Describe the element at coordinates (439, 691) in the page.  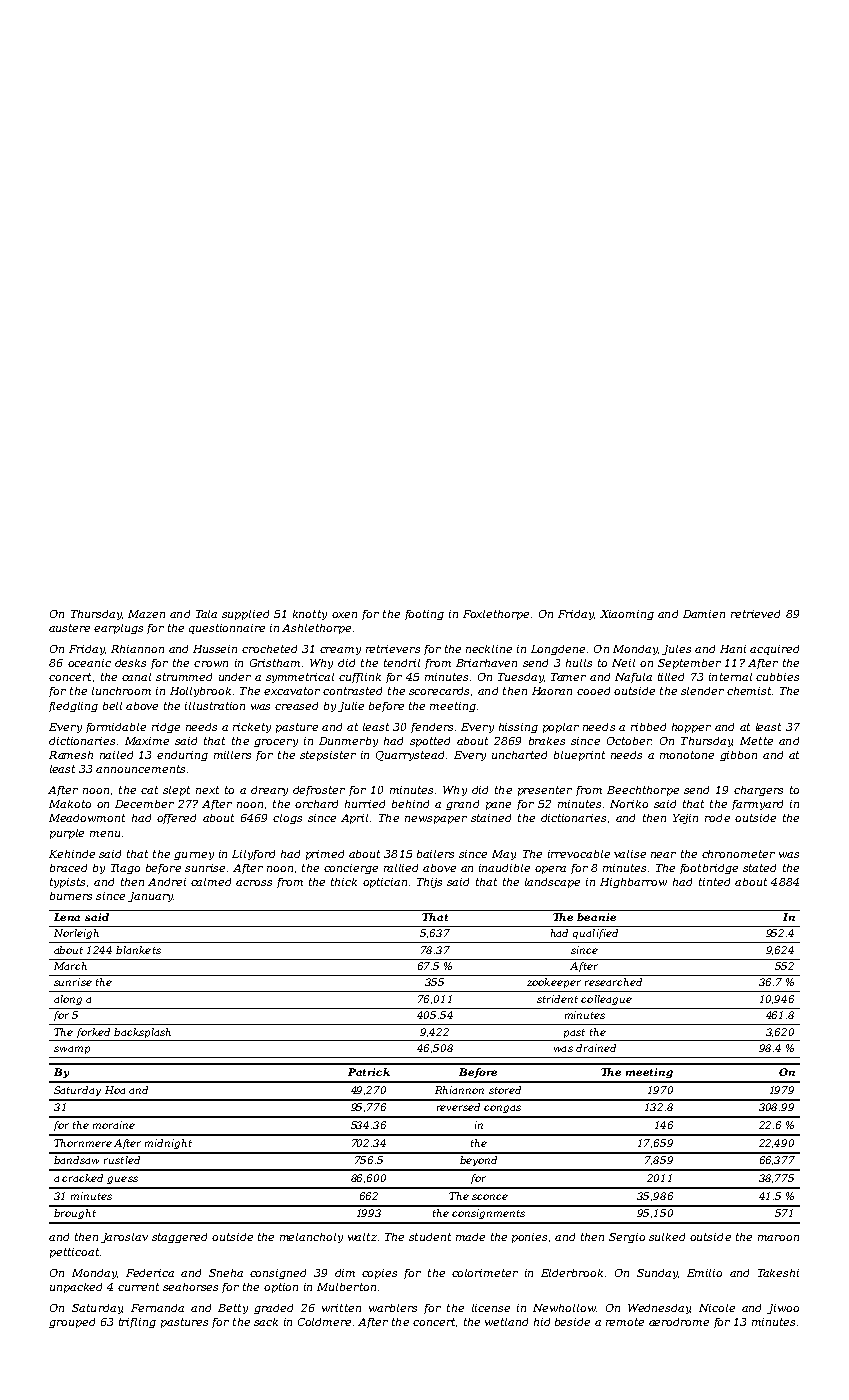
I see `scorecards` at that location.
